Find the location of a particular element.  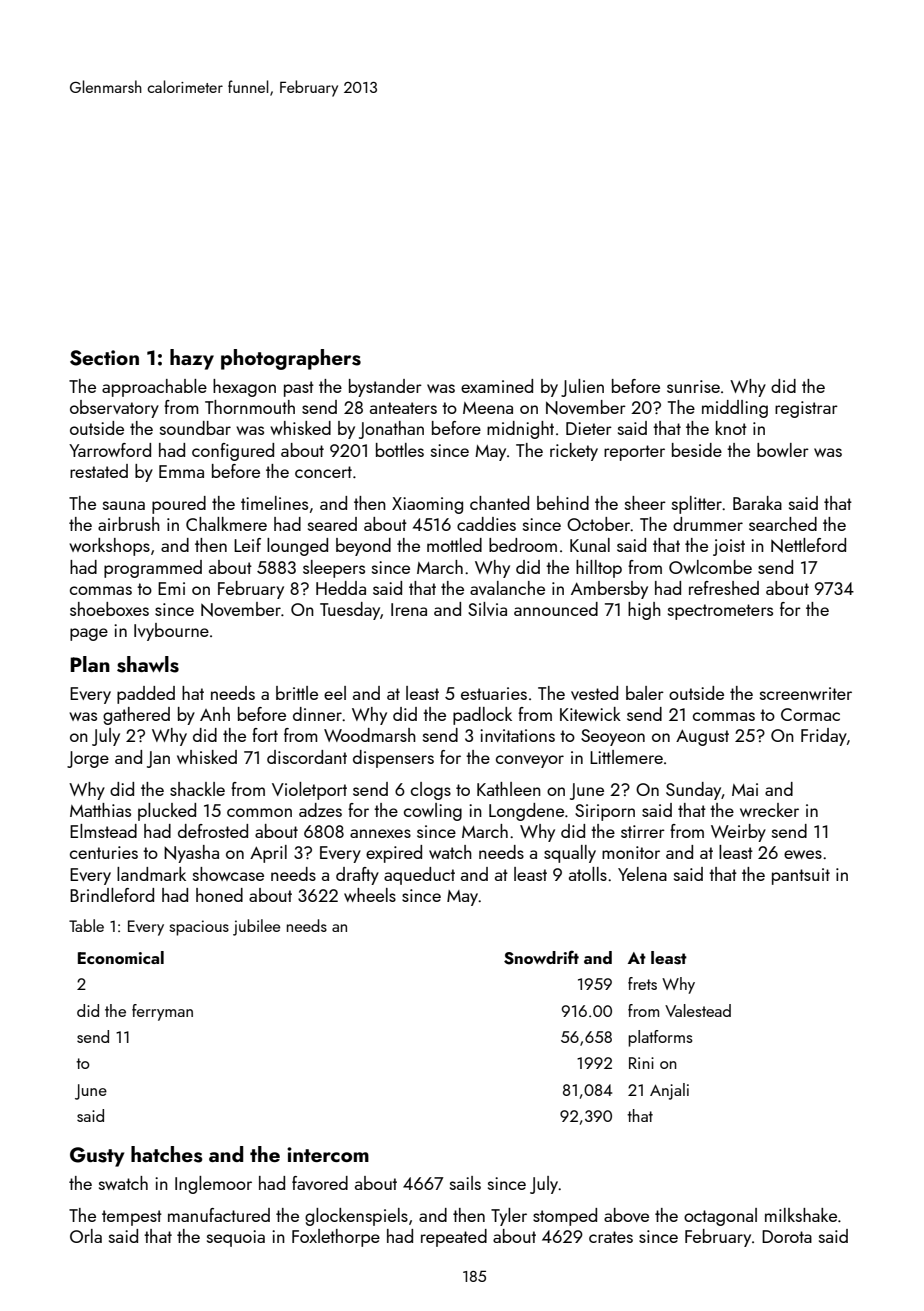

registrar is located at coordinates (806, 409).
